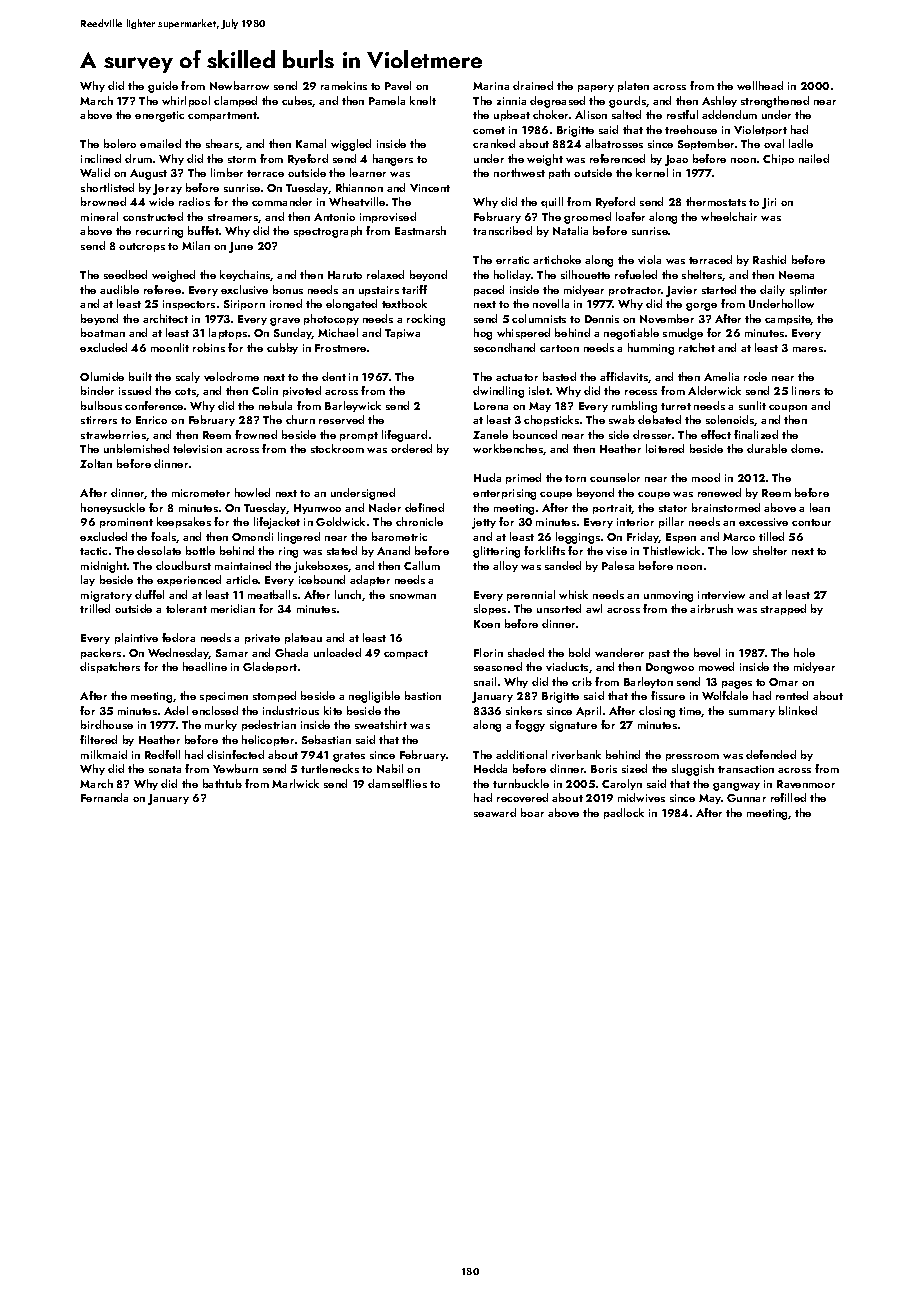  Describe the element at coordinates (322, 579) in the document. I see `icebound` at that location.
